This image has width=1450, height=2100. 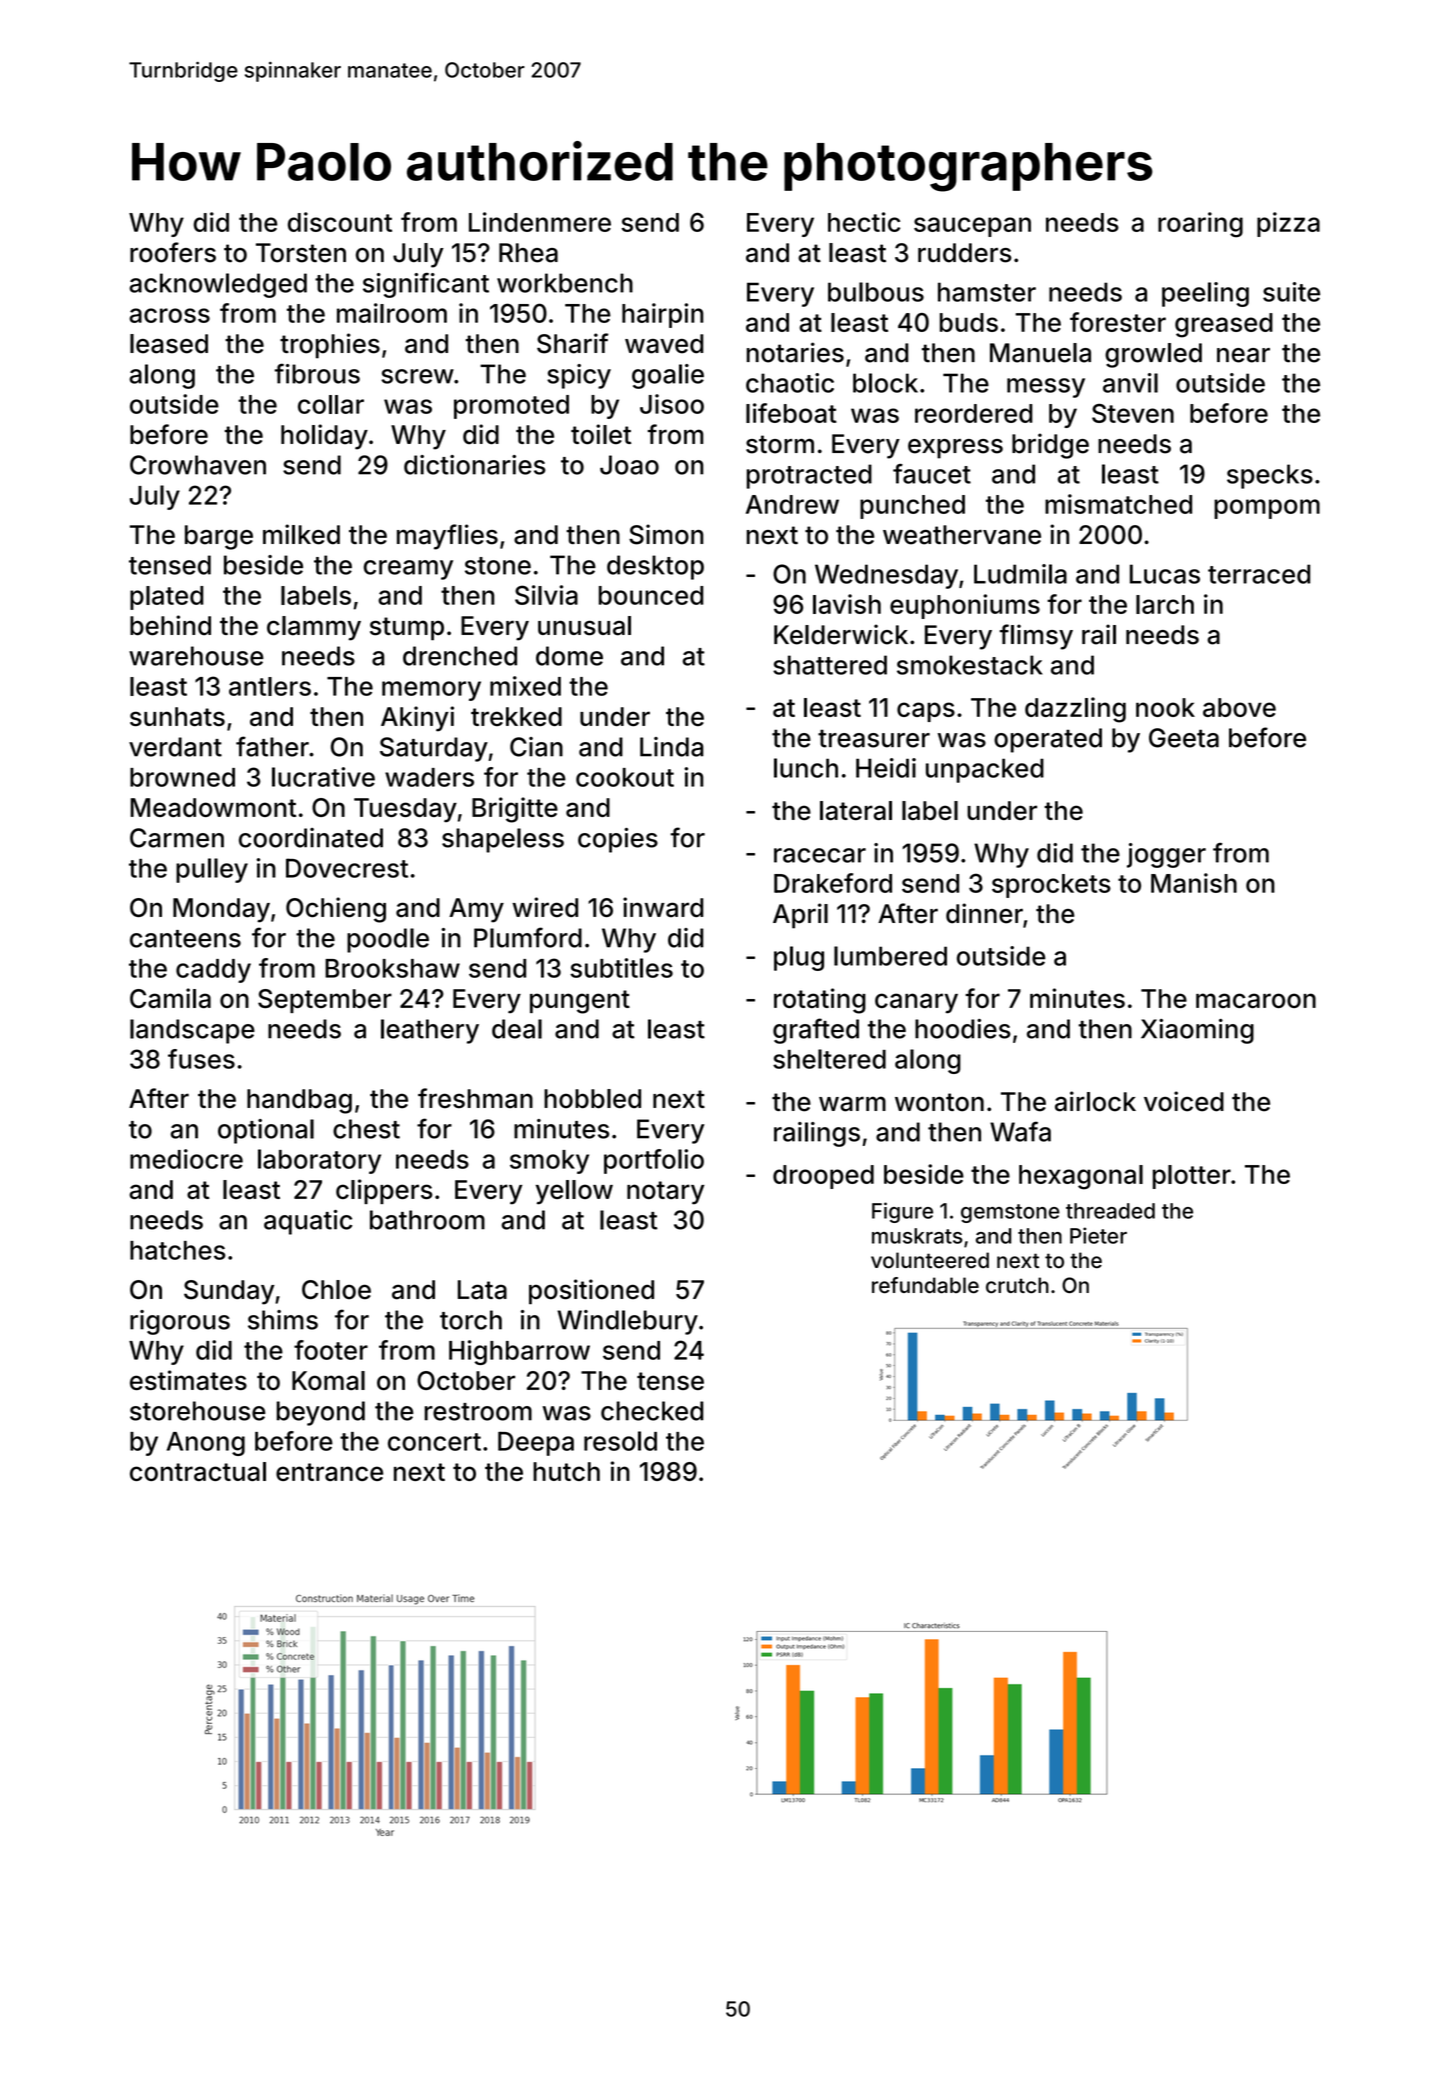 I want to click on punched, so click(x=912, y=507).
